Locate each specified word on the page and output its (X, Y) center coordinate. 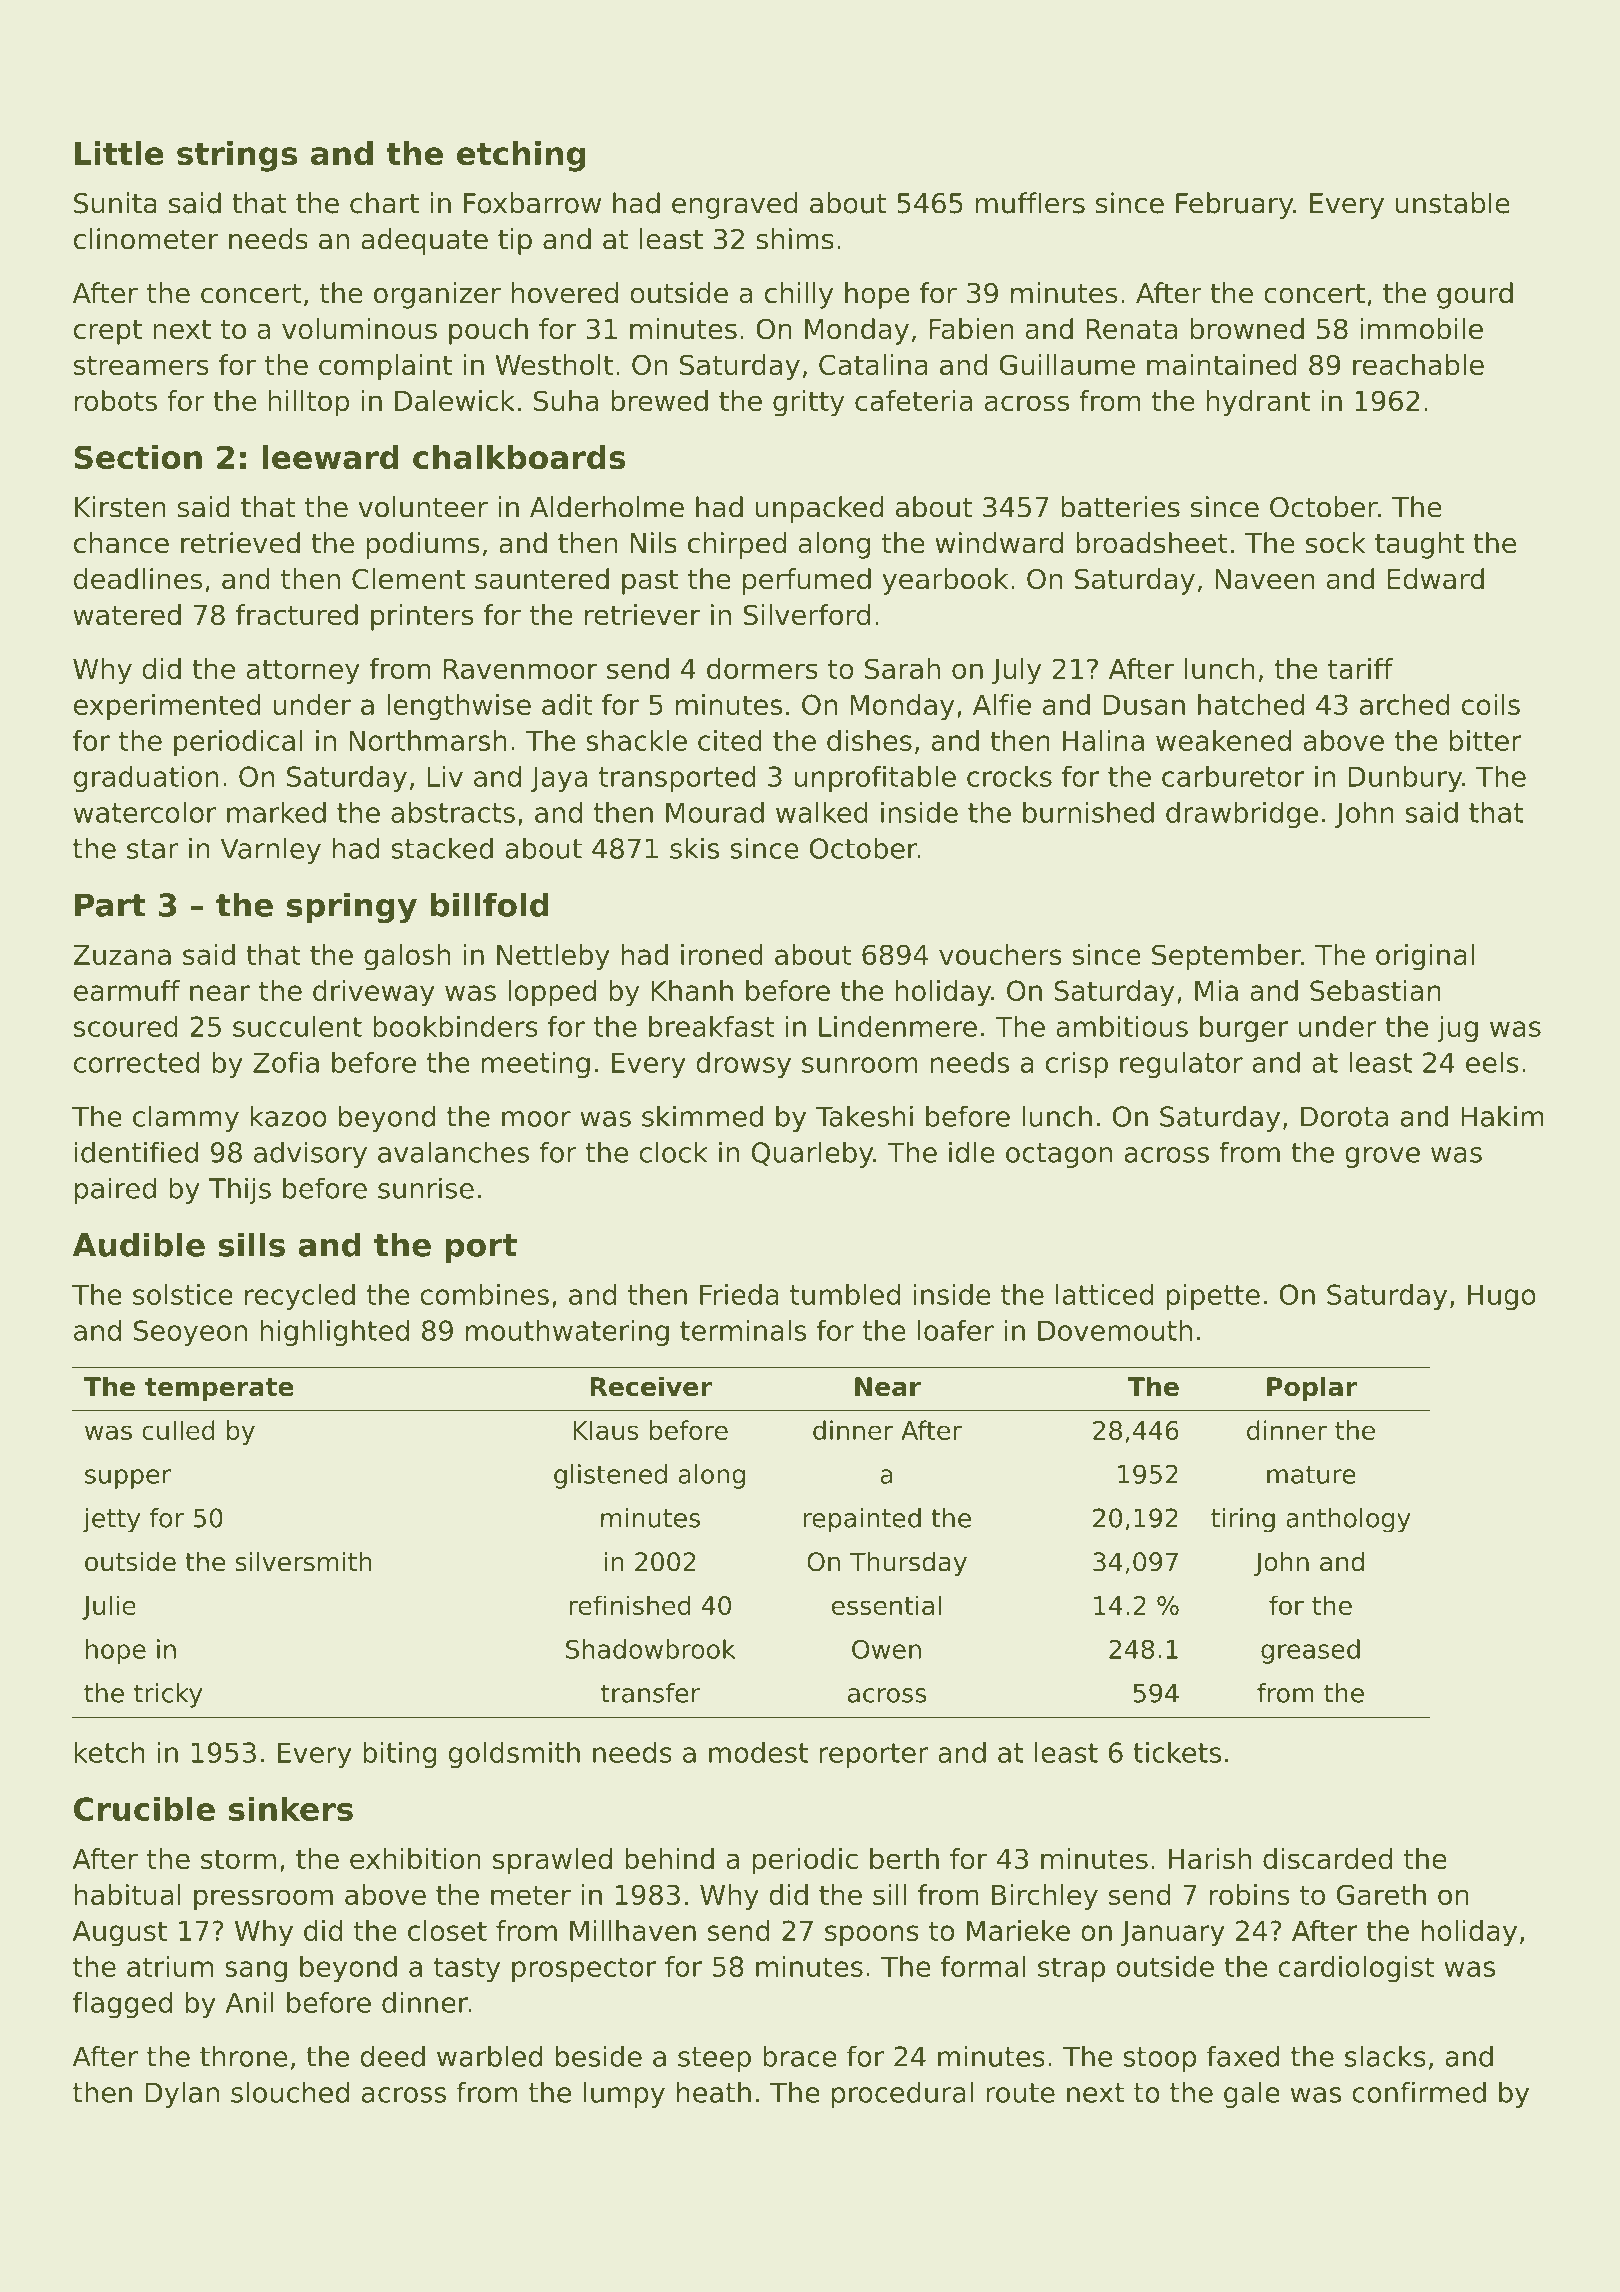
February (1234, 205)
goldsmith (514, 1754)
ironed (722, 954)
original (1425, 957)
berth (904, 1858)
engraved (735, 205)
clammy (186, 1118)
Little (119, 153)
